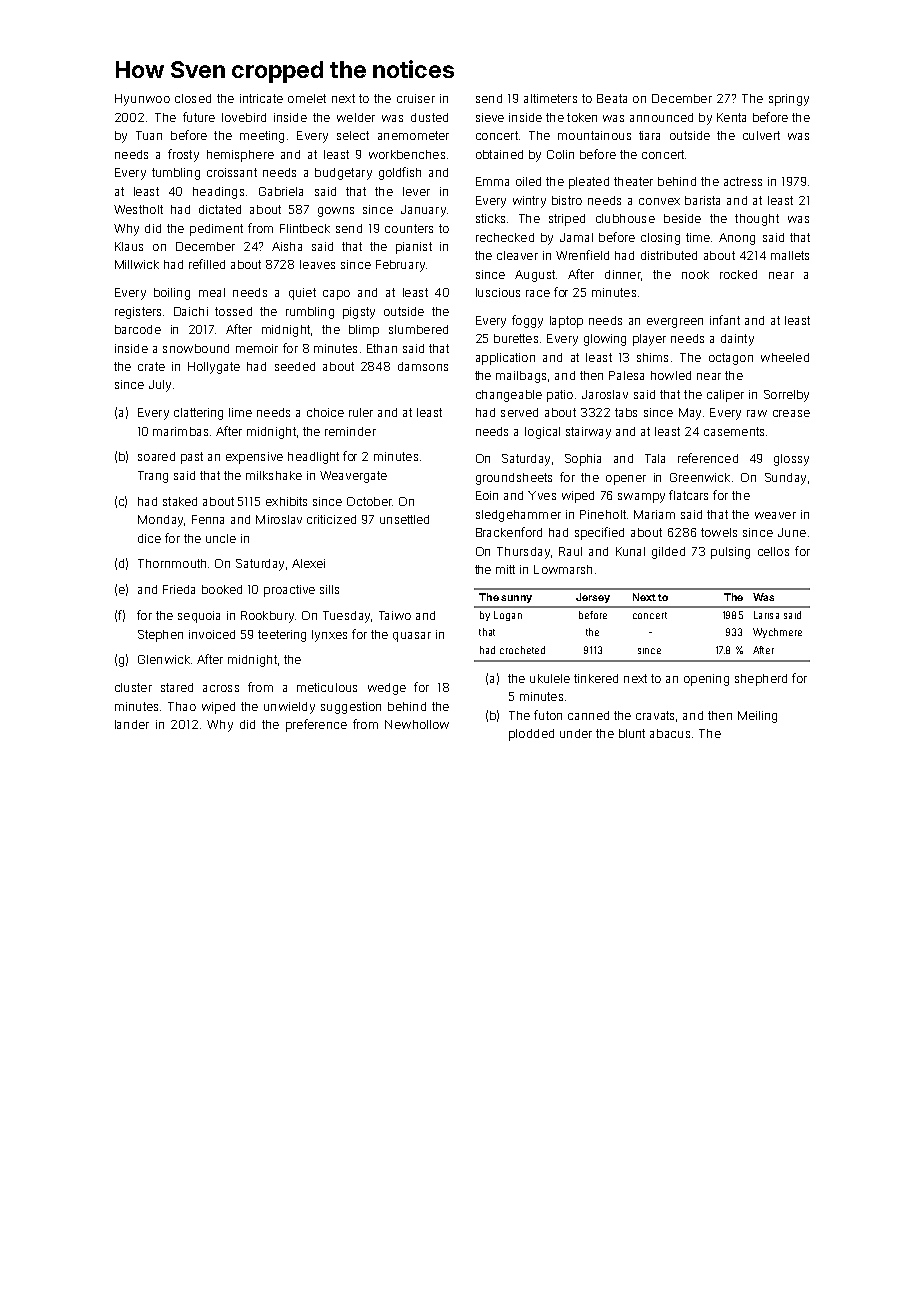 The image size is (924, 1308). Describe the element at coordinates (542, 433) in the document. I see `logical` at that location.
